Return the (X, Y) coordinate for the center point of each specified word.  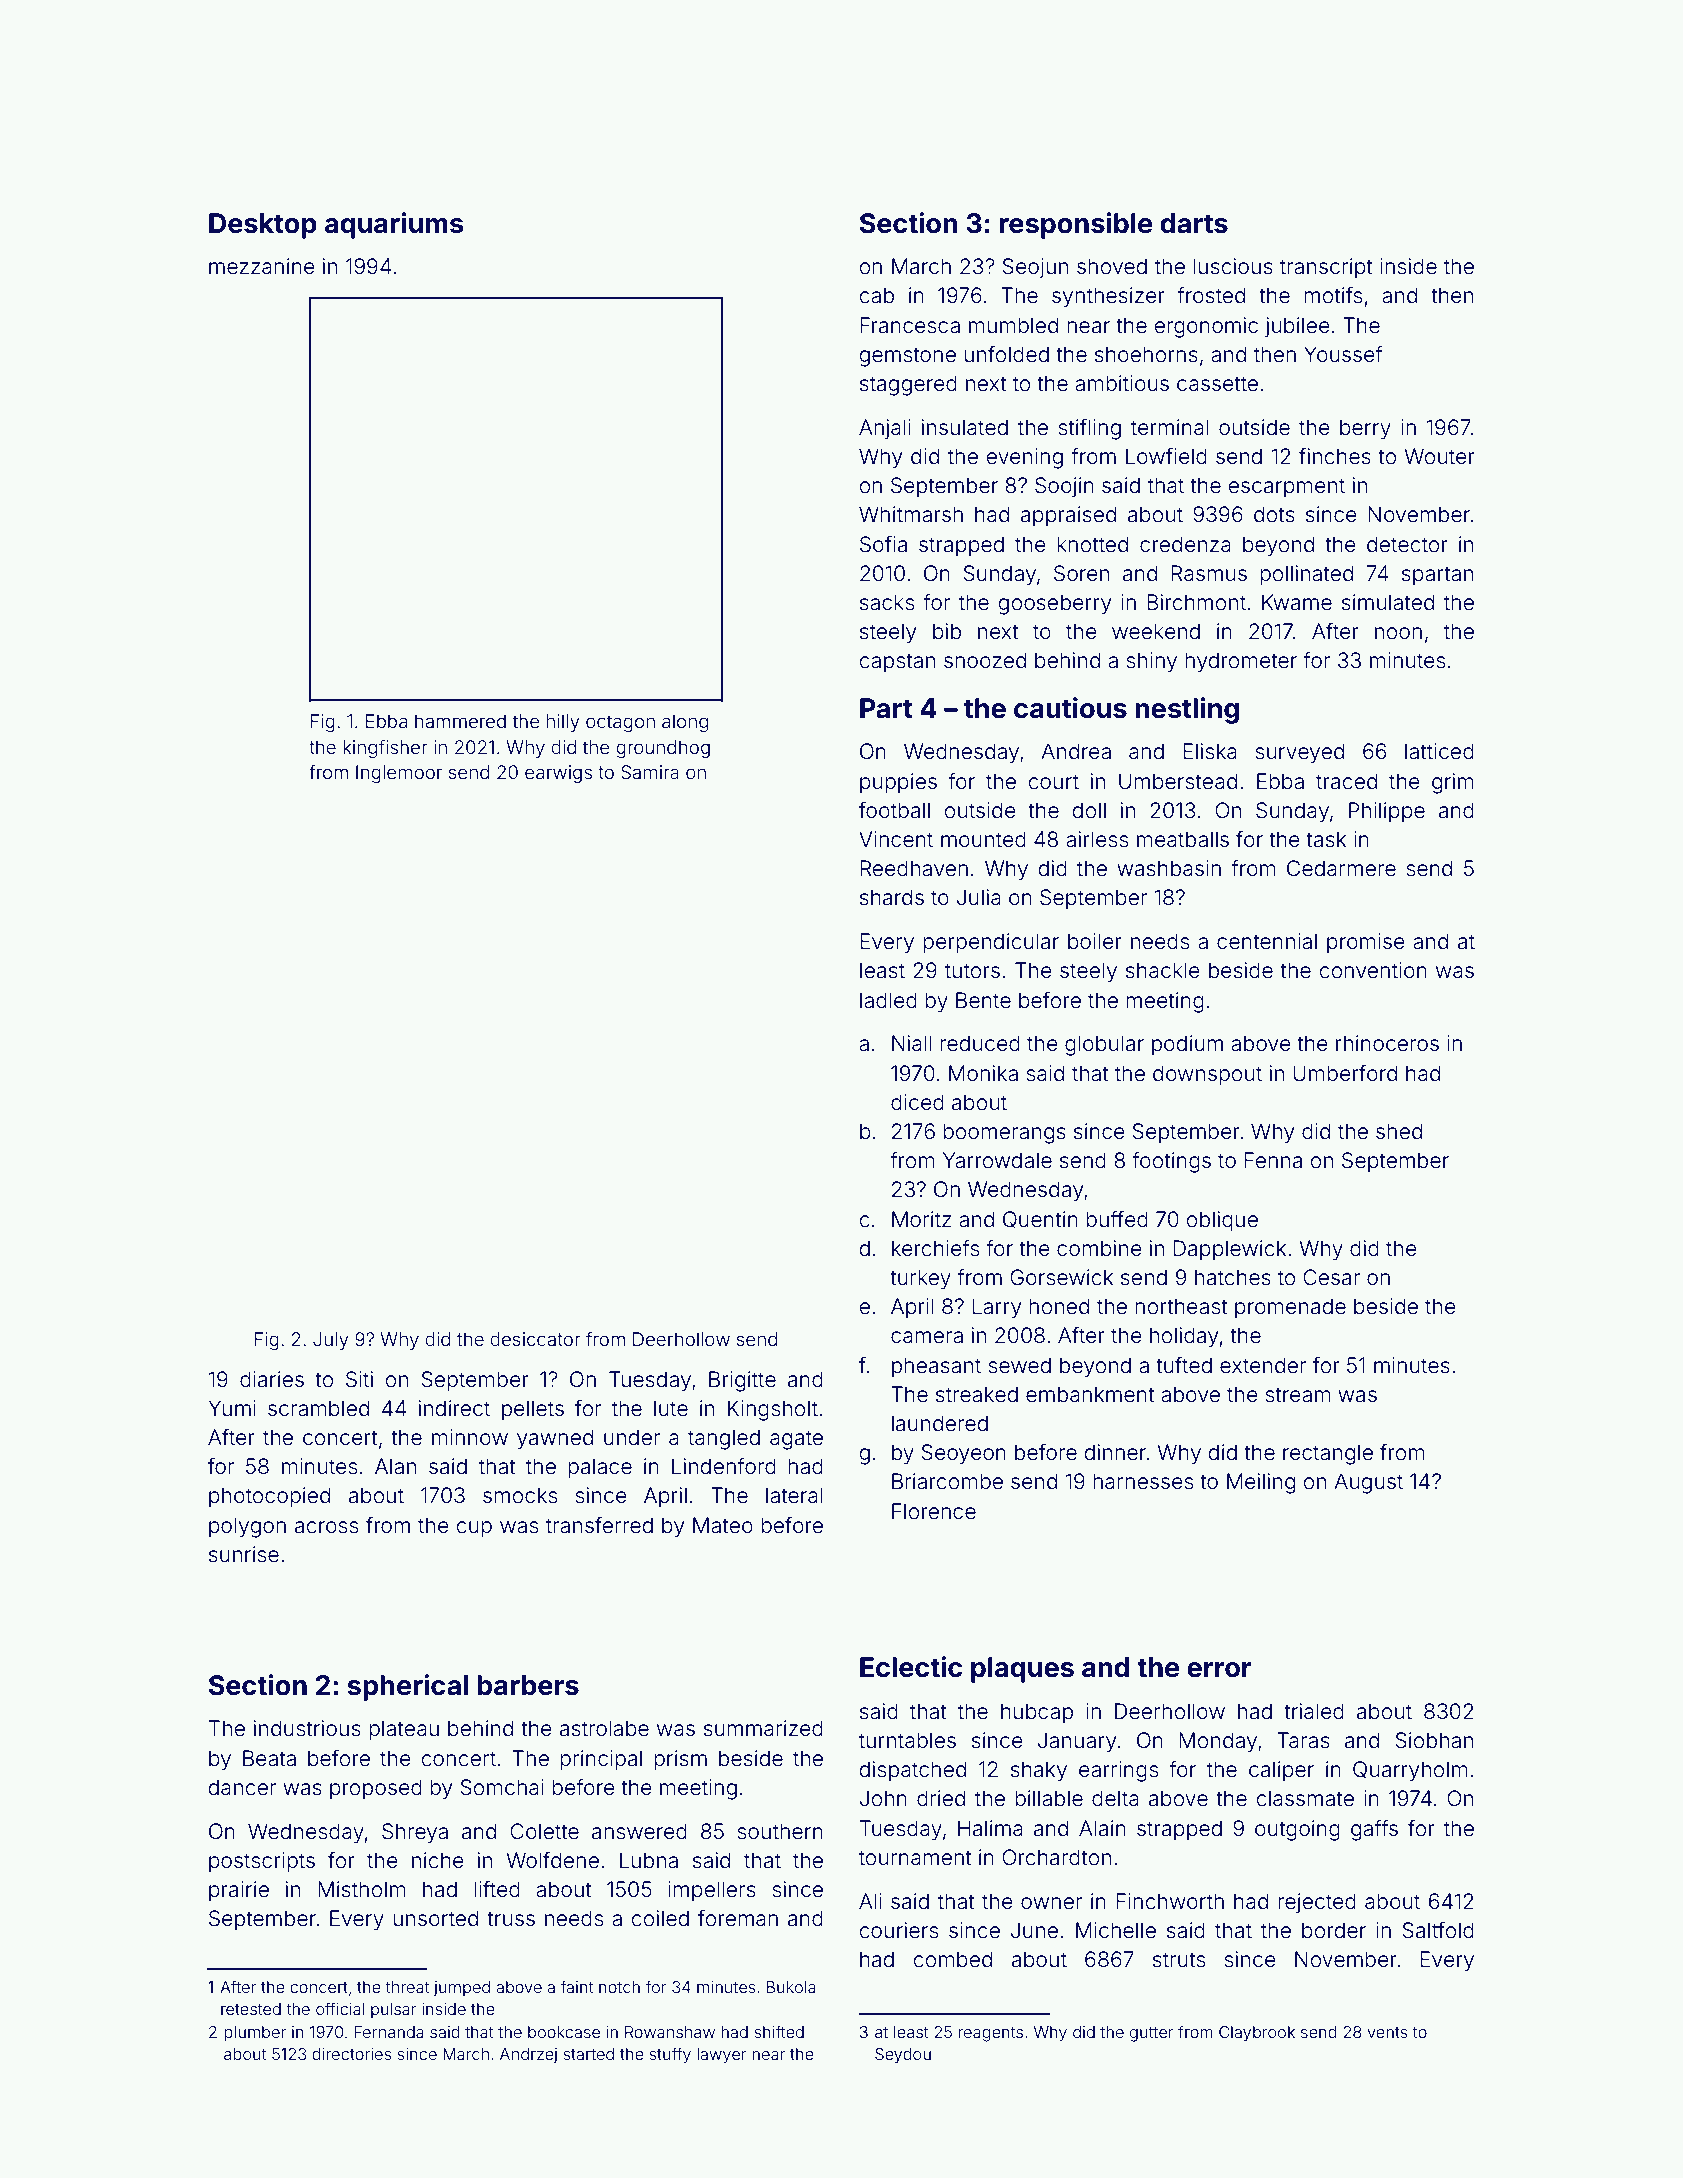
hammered (460, 721)
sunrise (244, 1554)
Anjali (885, 429)
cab (876, 295)
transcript (1326, 268)
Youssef (1343, 354)
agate (796, 1440)
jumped (462, 1989)
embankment (1090, 1394)
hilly (563, 723)
